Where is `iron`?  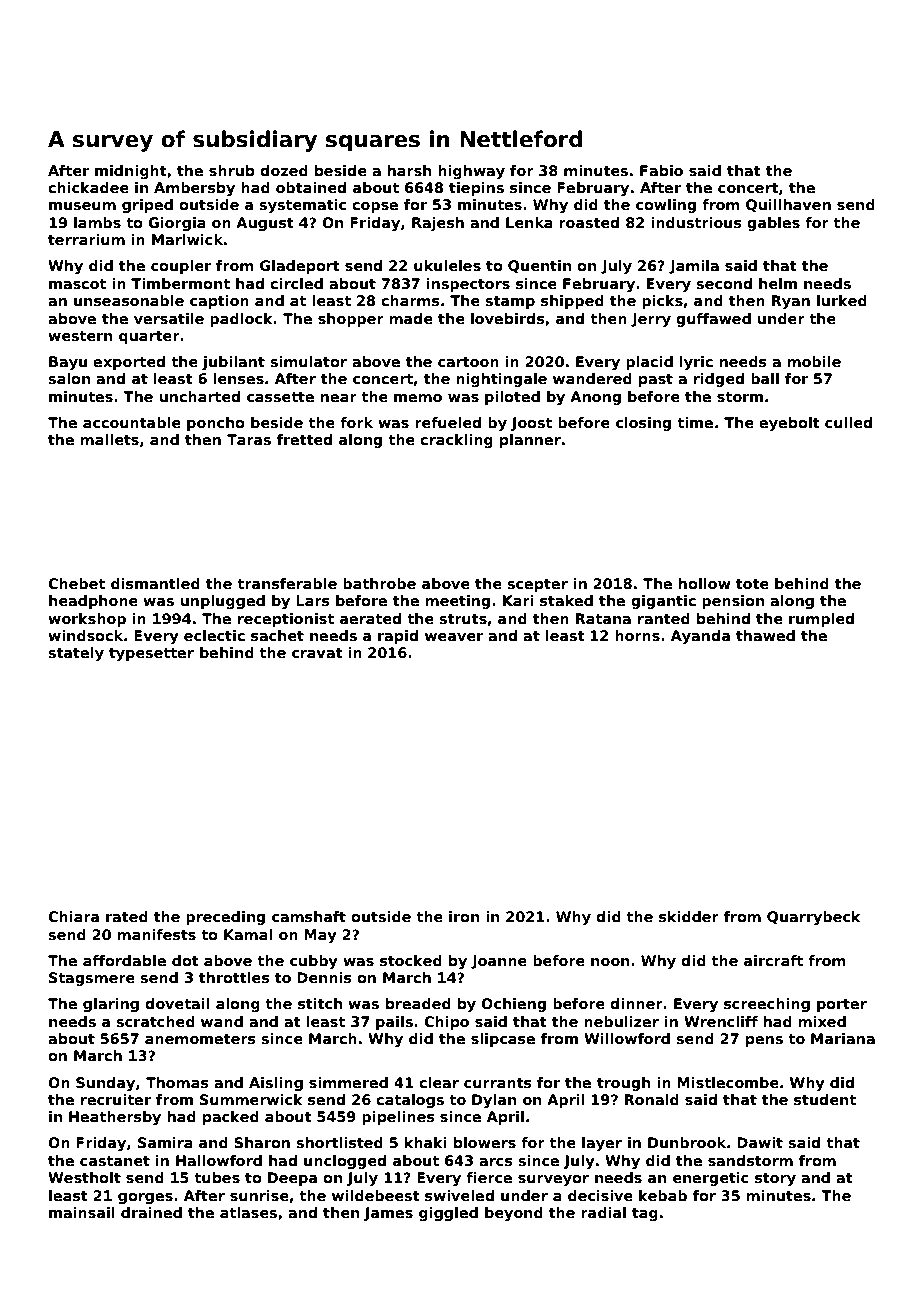 iron is located at coordinates (464, 916).
